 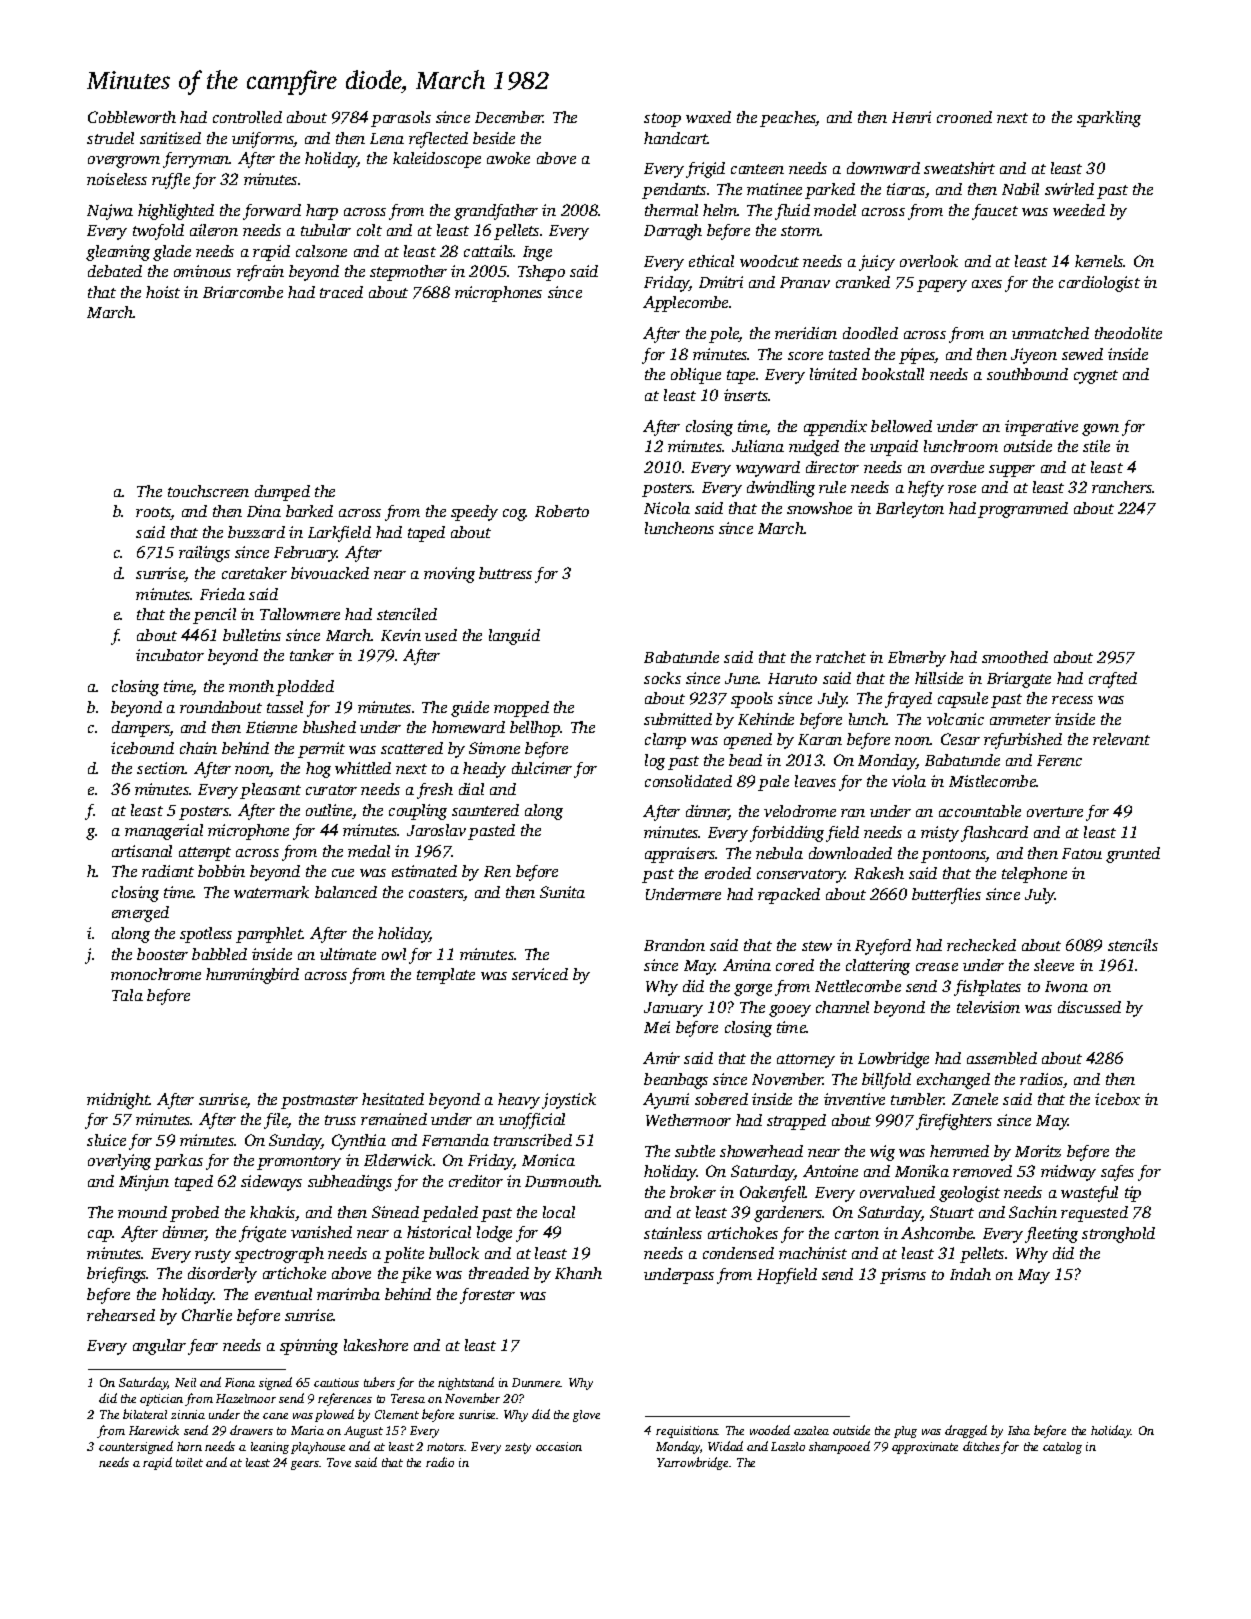 I want to click on velodrome, so click(x=800, y=811).
